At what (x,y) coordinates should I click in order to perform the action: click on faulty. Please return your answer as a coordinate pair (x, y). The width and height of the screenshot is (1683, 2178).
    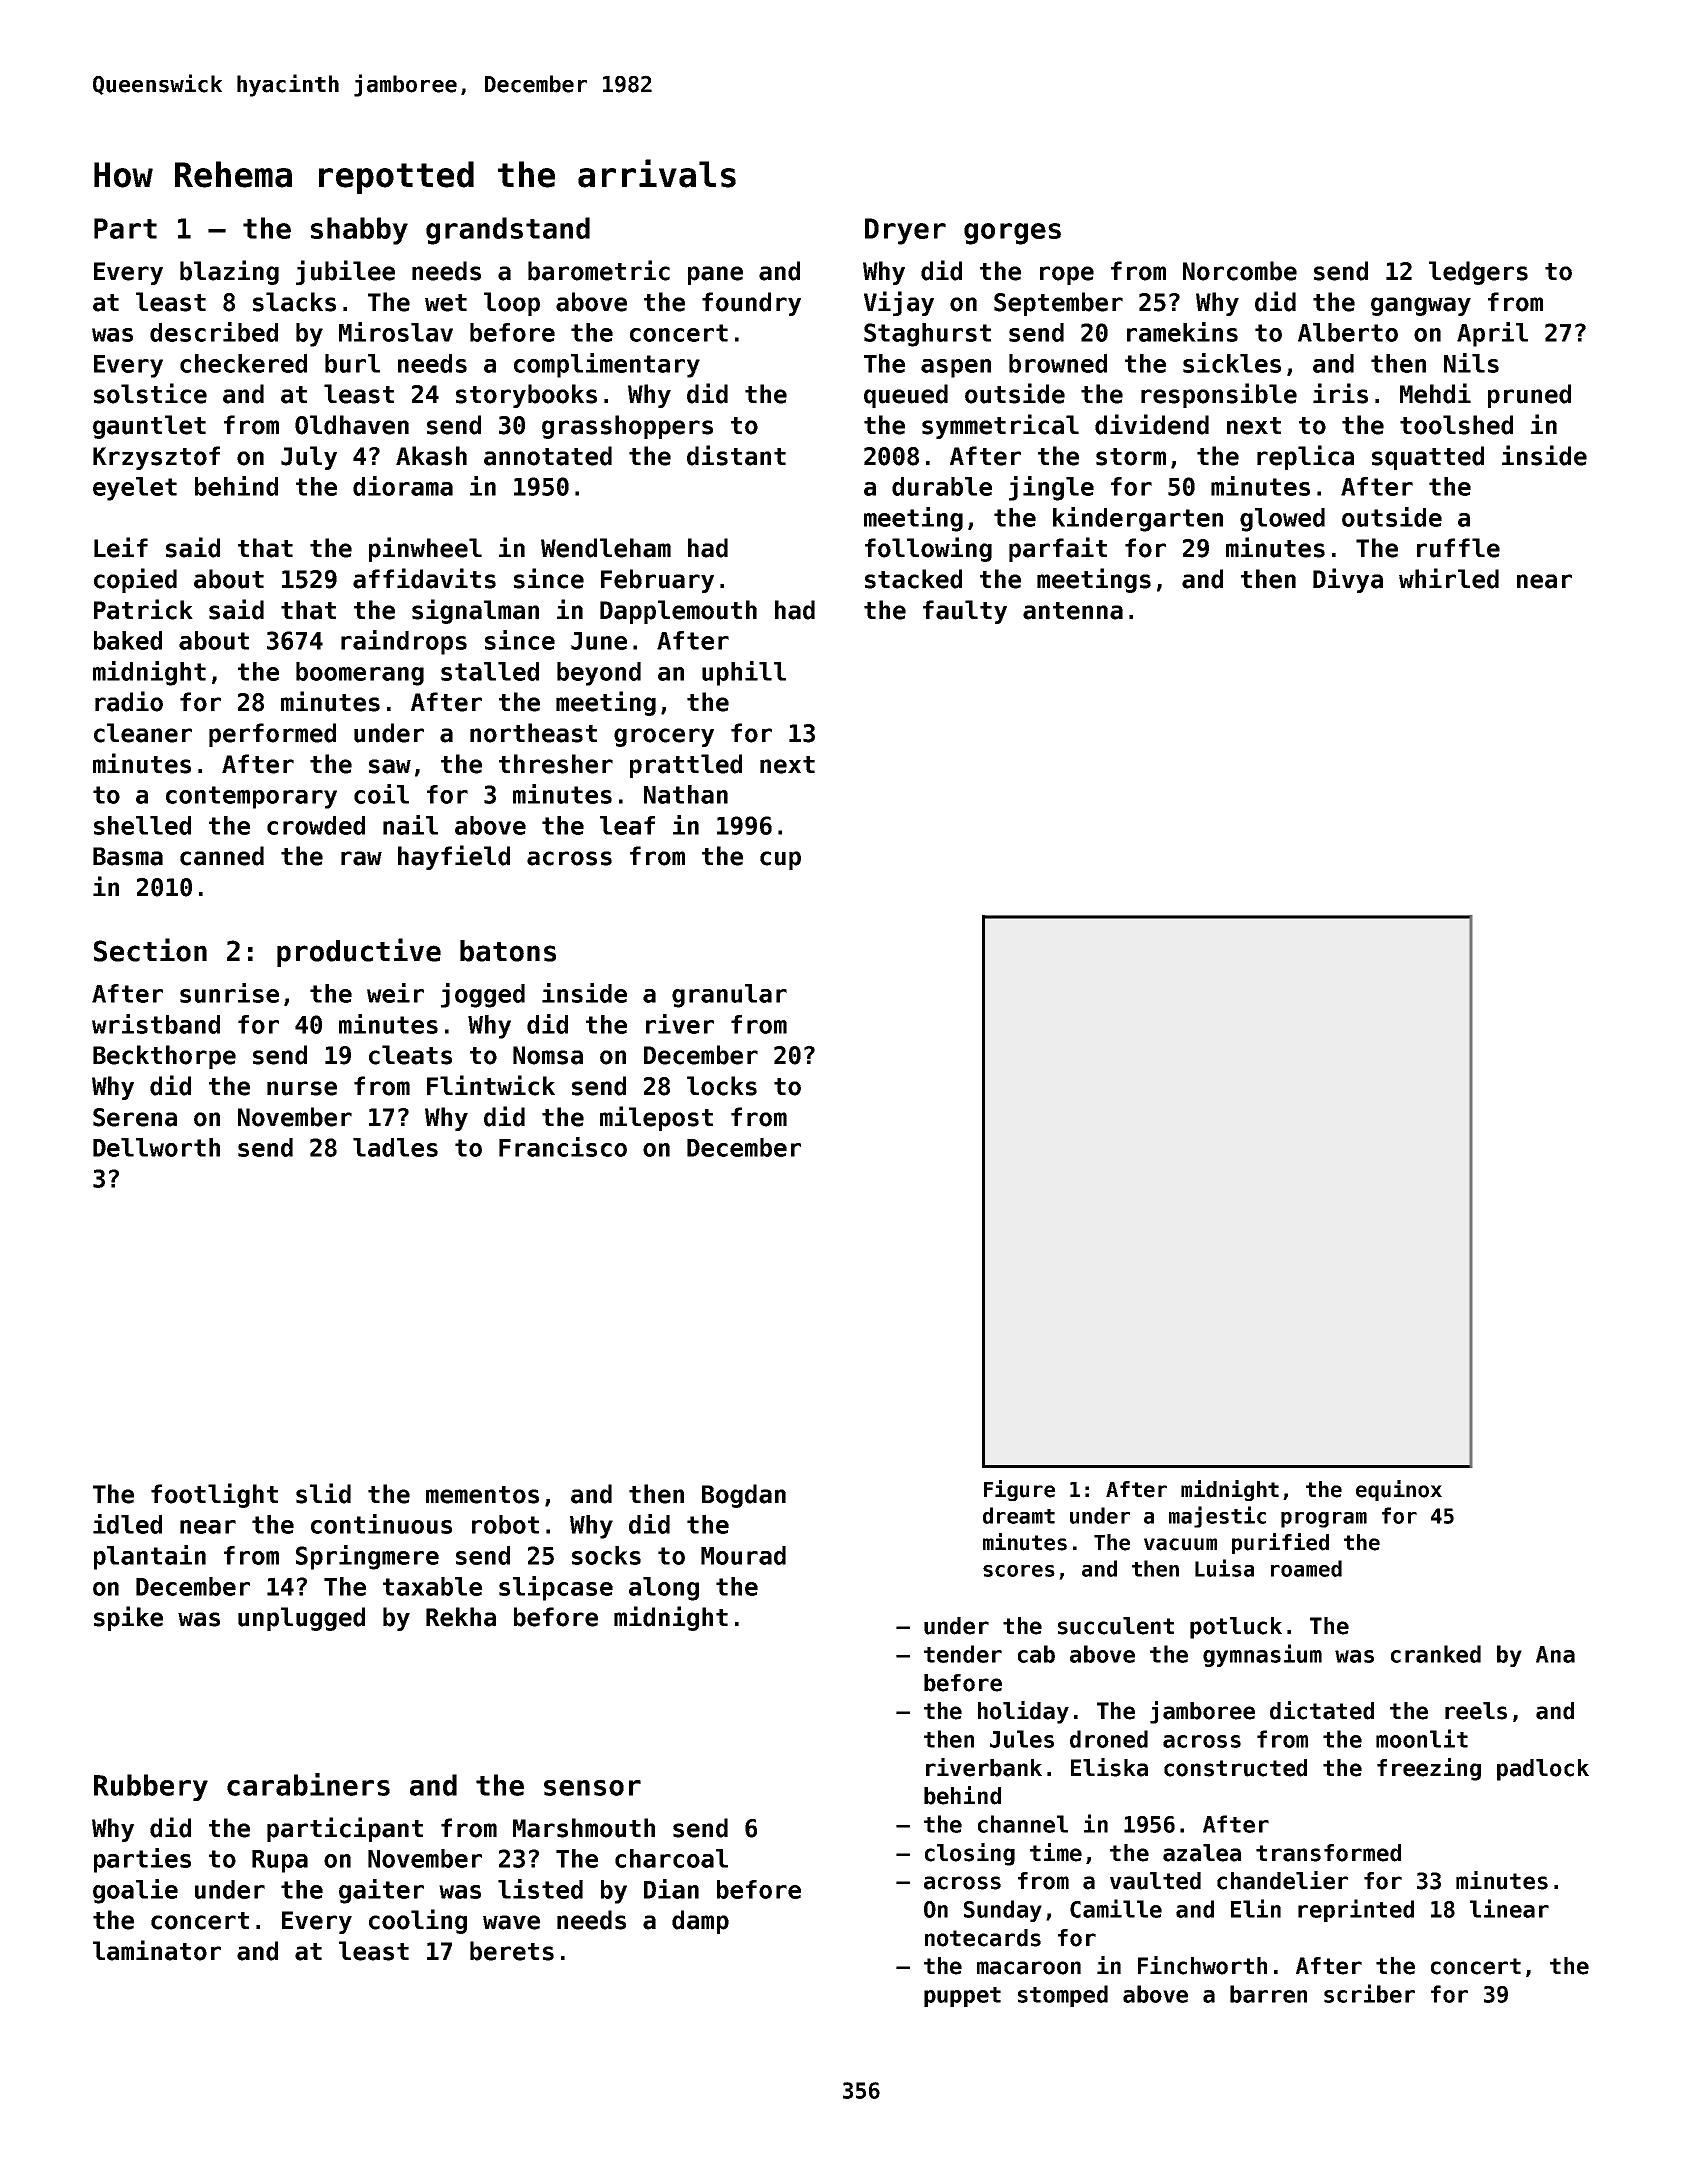
    Looking at the image, I should click on (965, 612).
